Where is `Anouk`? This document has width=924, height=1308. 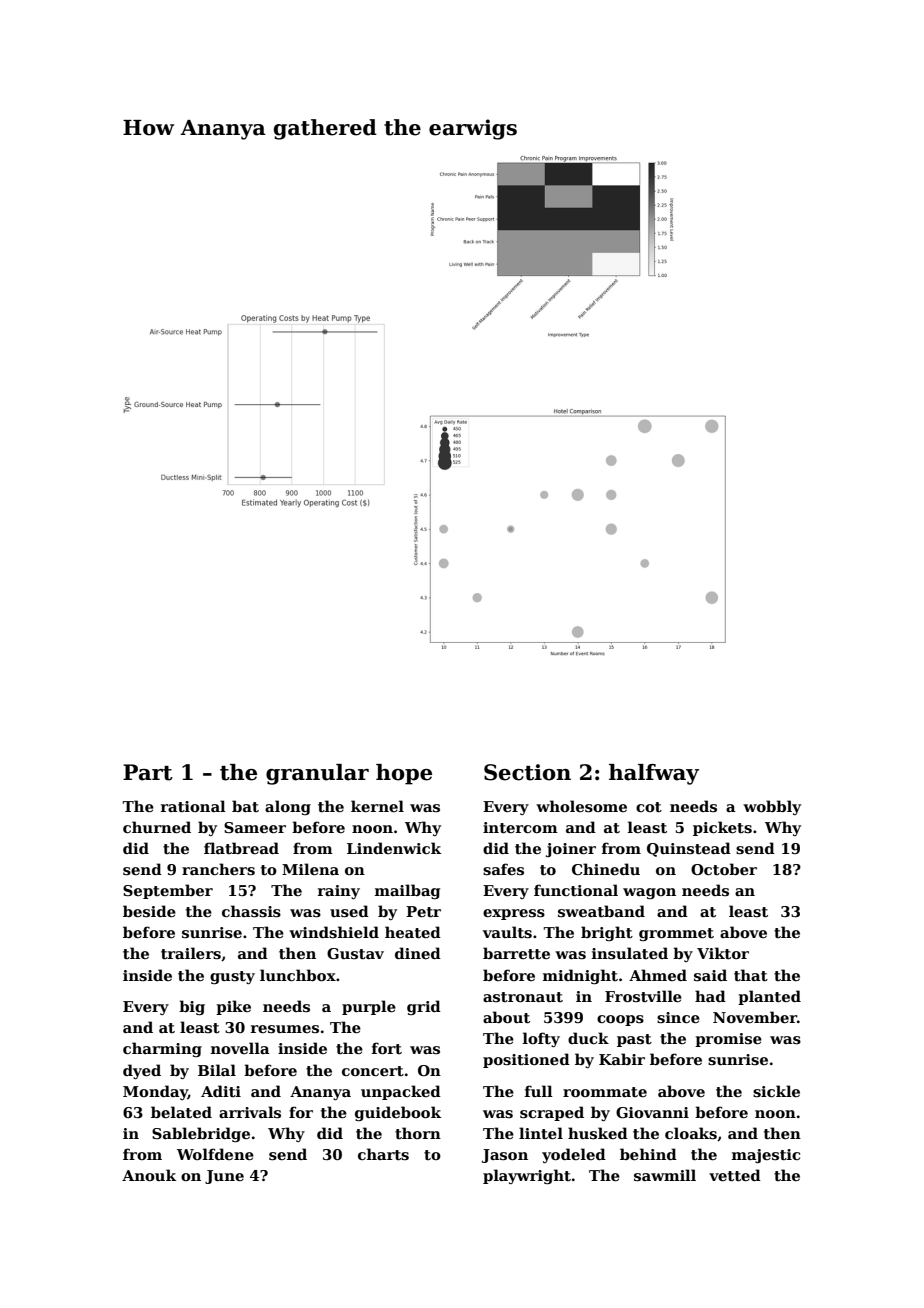
Anouk is located at coordinates (149, 1175).
